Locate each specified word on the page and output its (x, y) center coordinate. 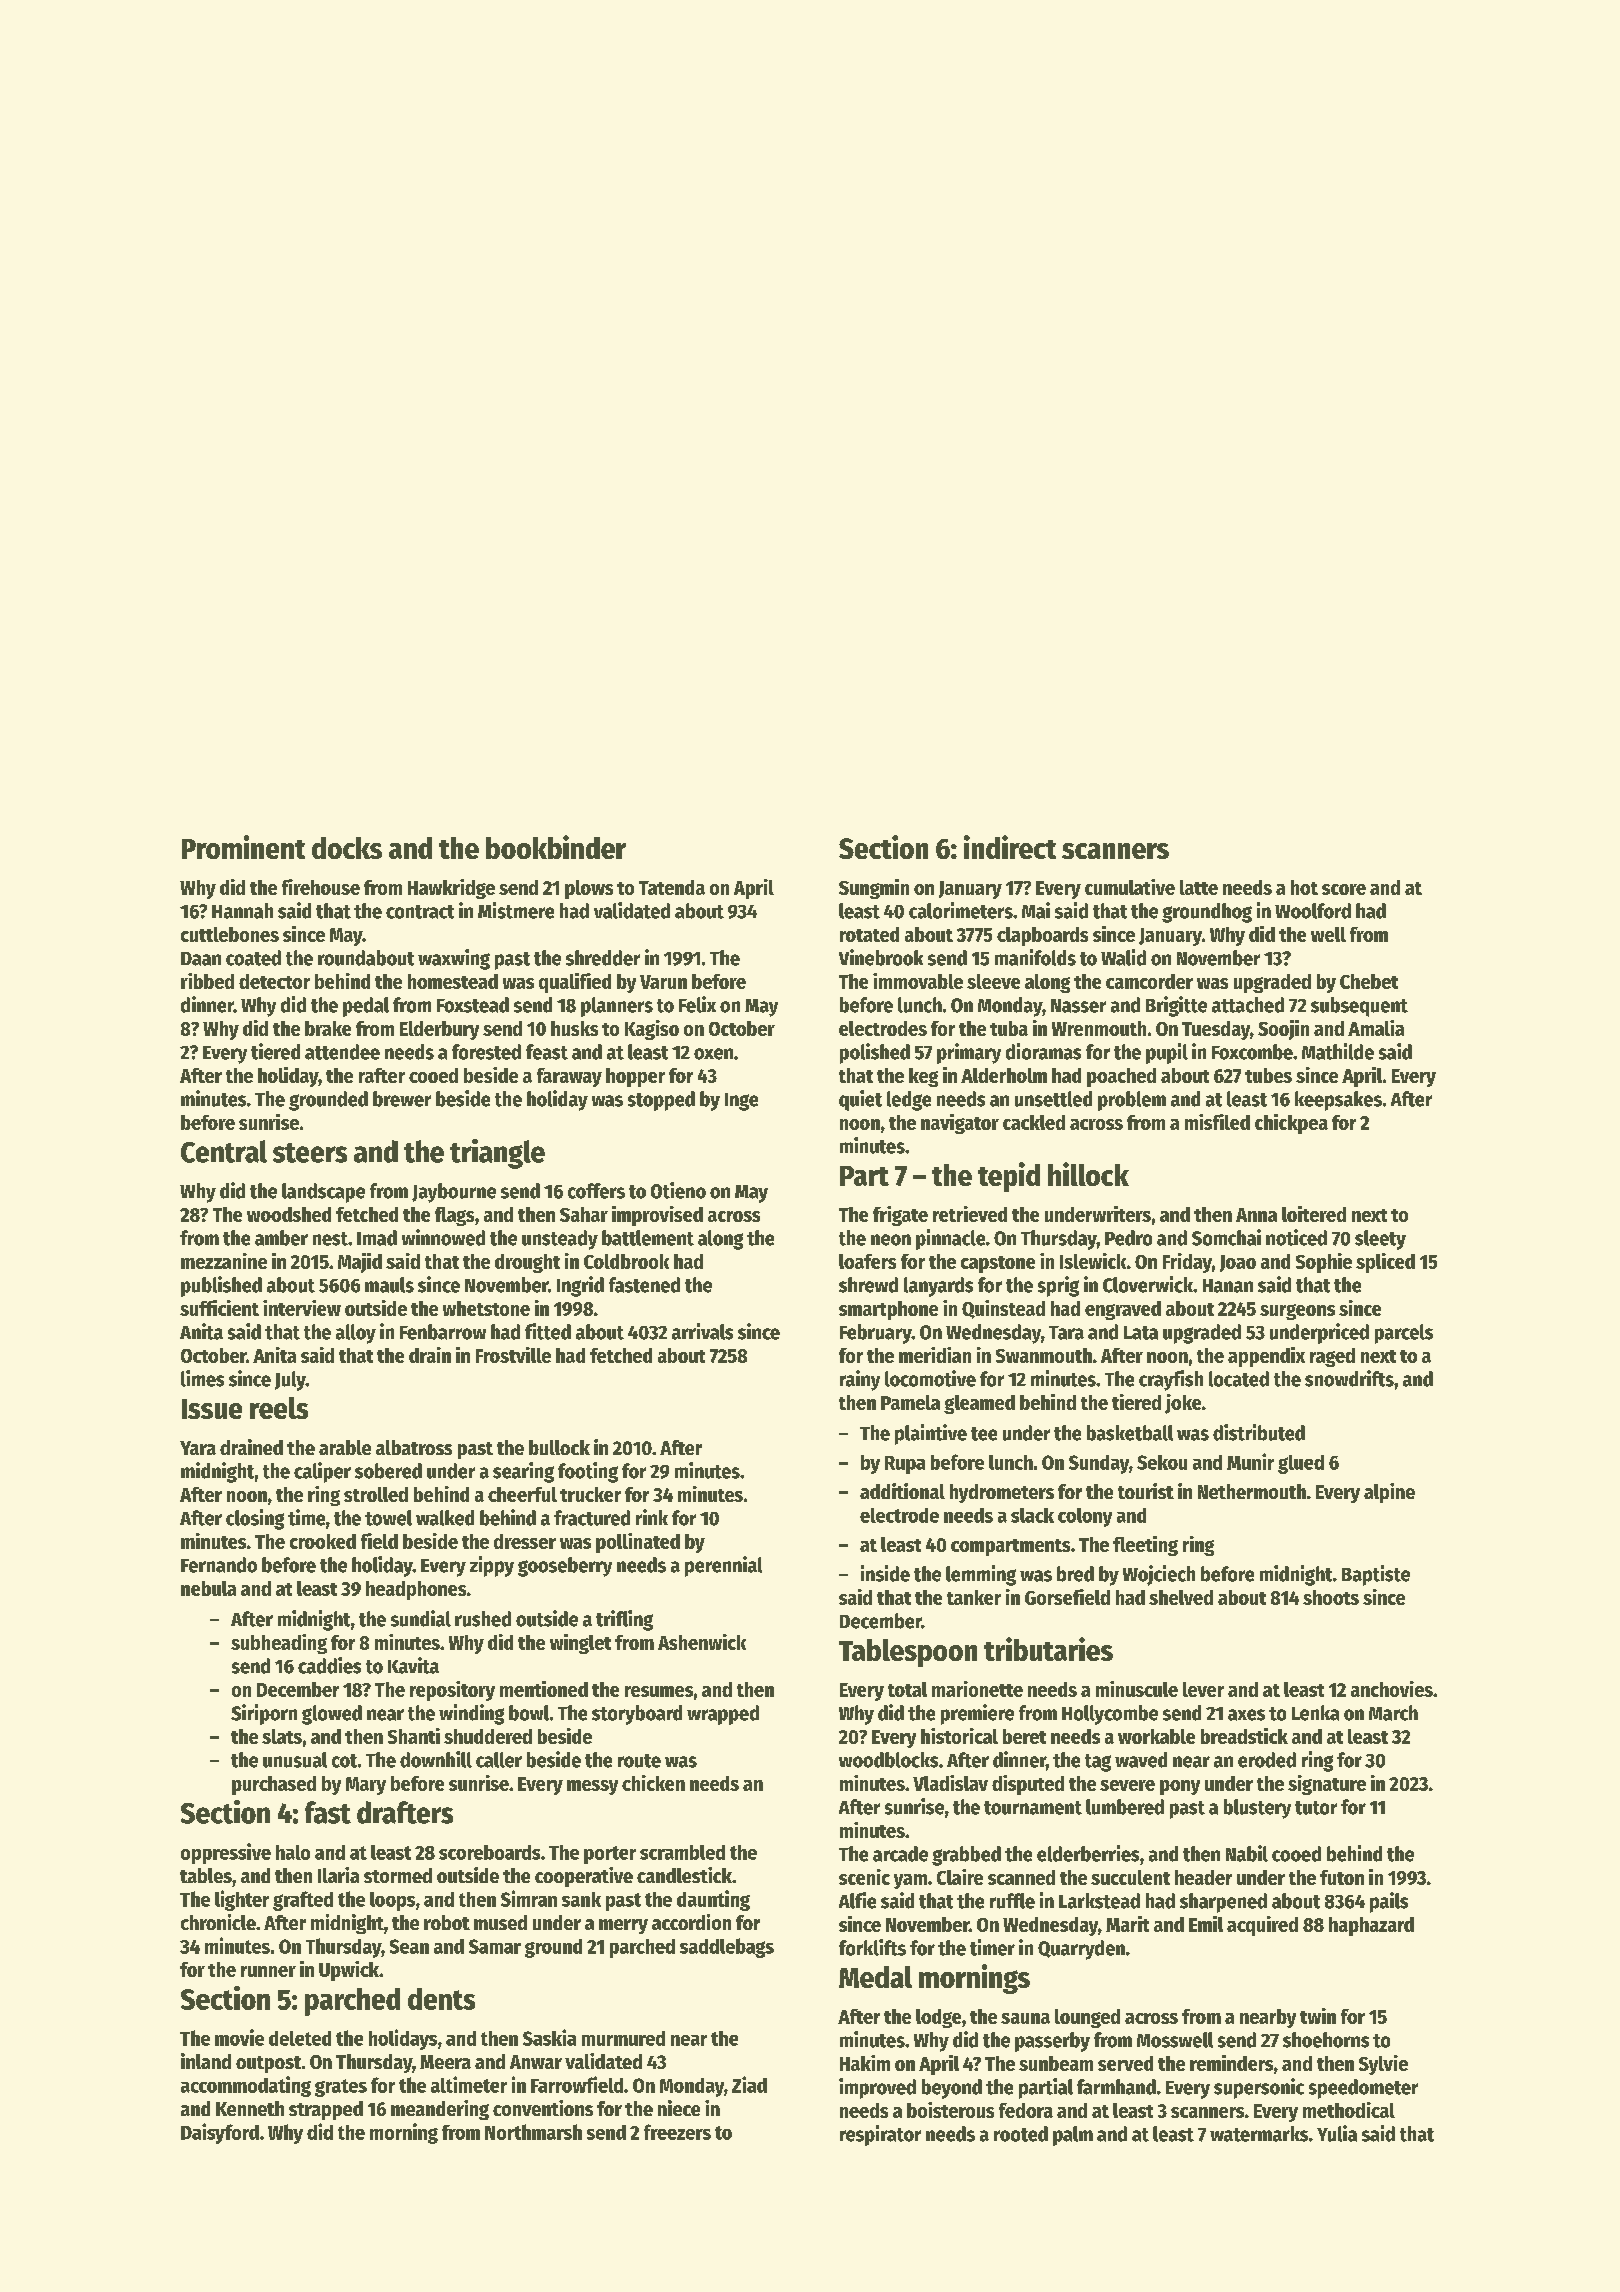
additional (902, 1491)
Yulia (1337, 2133)
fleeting (1145, 1546)
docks (347, 848)
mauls (389, 1285)
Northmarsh (533, 2132)
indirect (1010, 847)
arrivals (702, 1331)
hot (1304, 887)
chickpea (1291, 1124)
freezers (677, 2132)
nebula (208, 1588)
